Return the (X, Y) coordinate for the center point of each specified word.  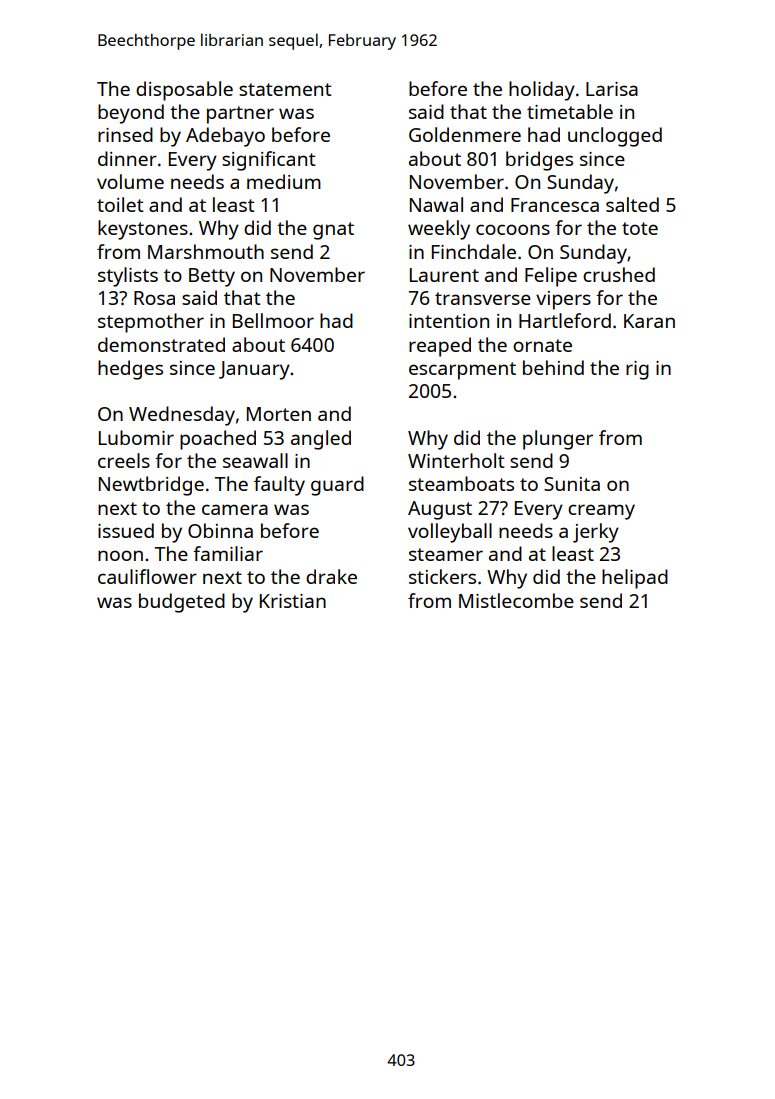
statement (285, 89)
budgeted (182, 603)
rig (637, 370)
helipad (635, 579)
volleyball (450, 533)
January (254, 370)
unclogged (615, 137)
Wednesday (182, 416)
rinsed (125, 134)
